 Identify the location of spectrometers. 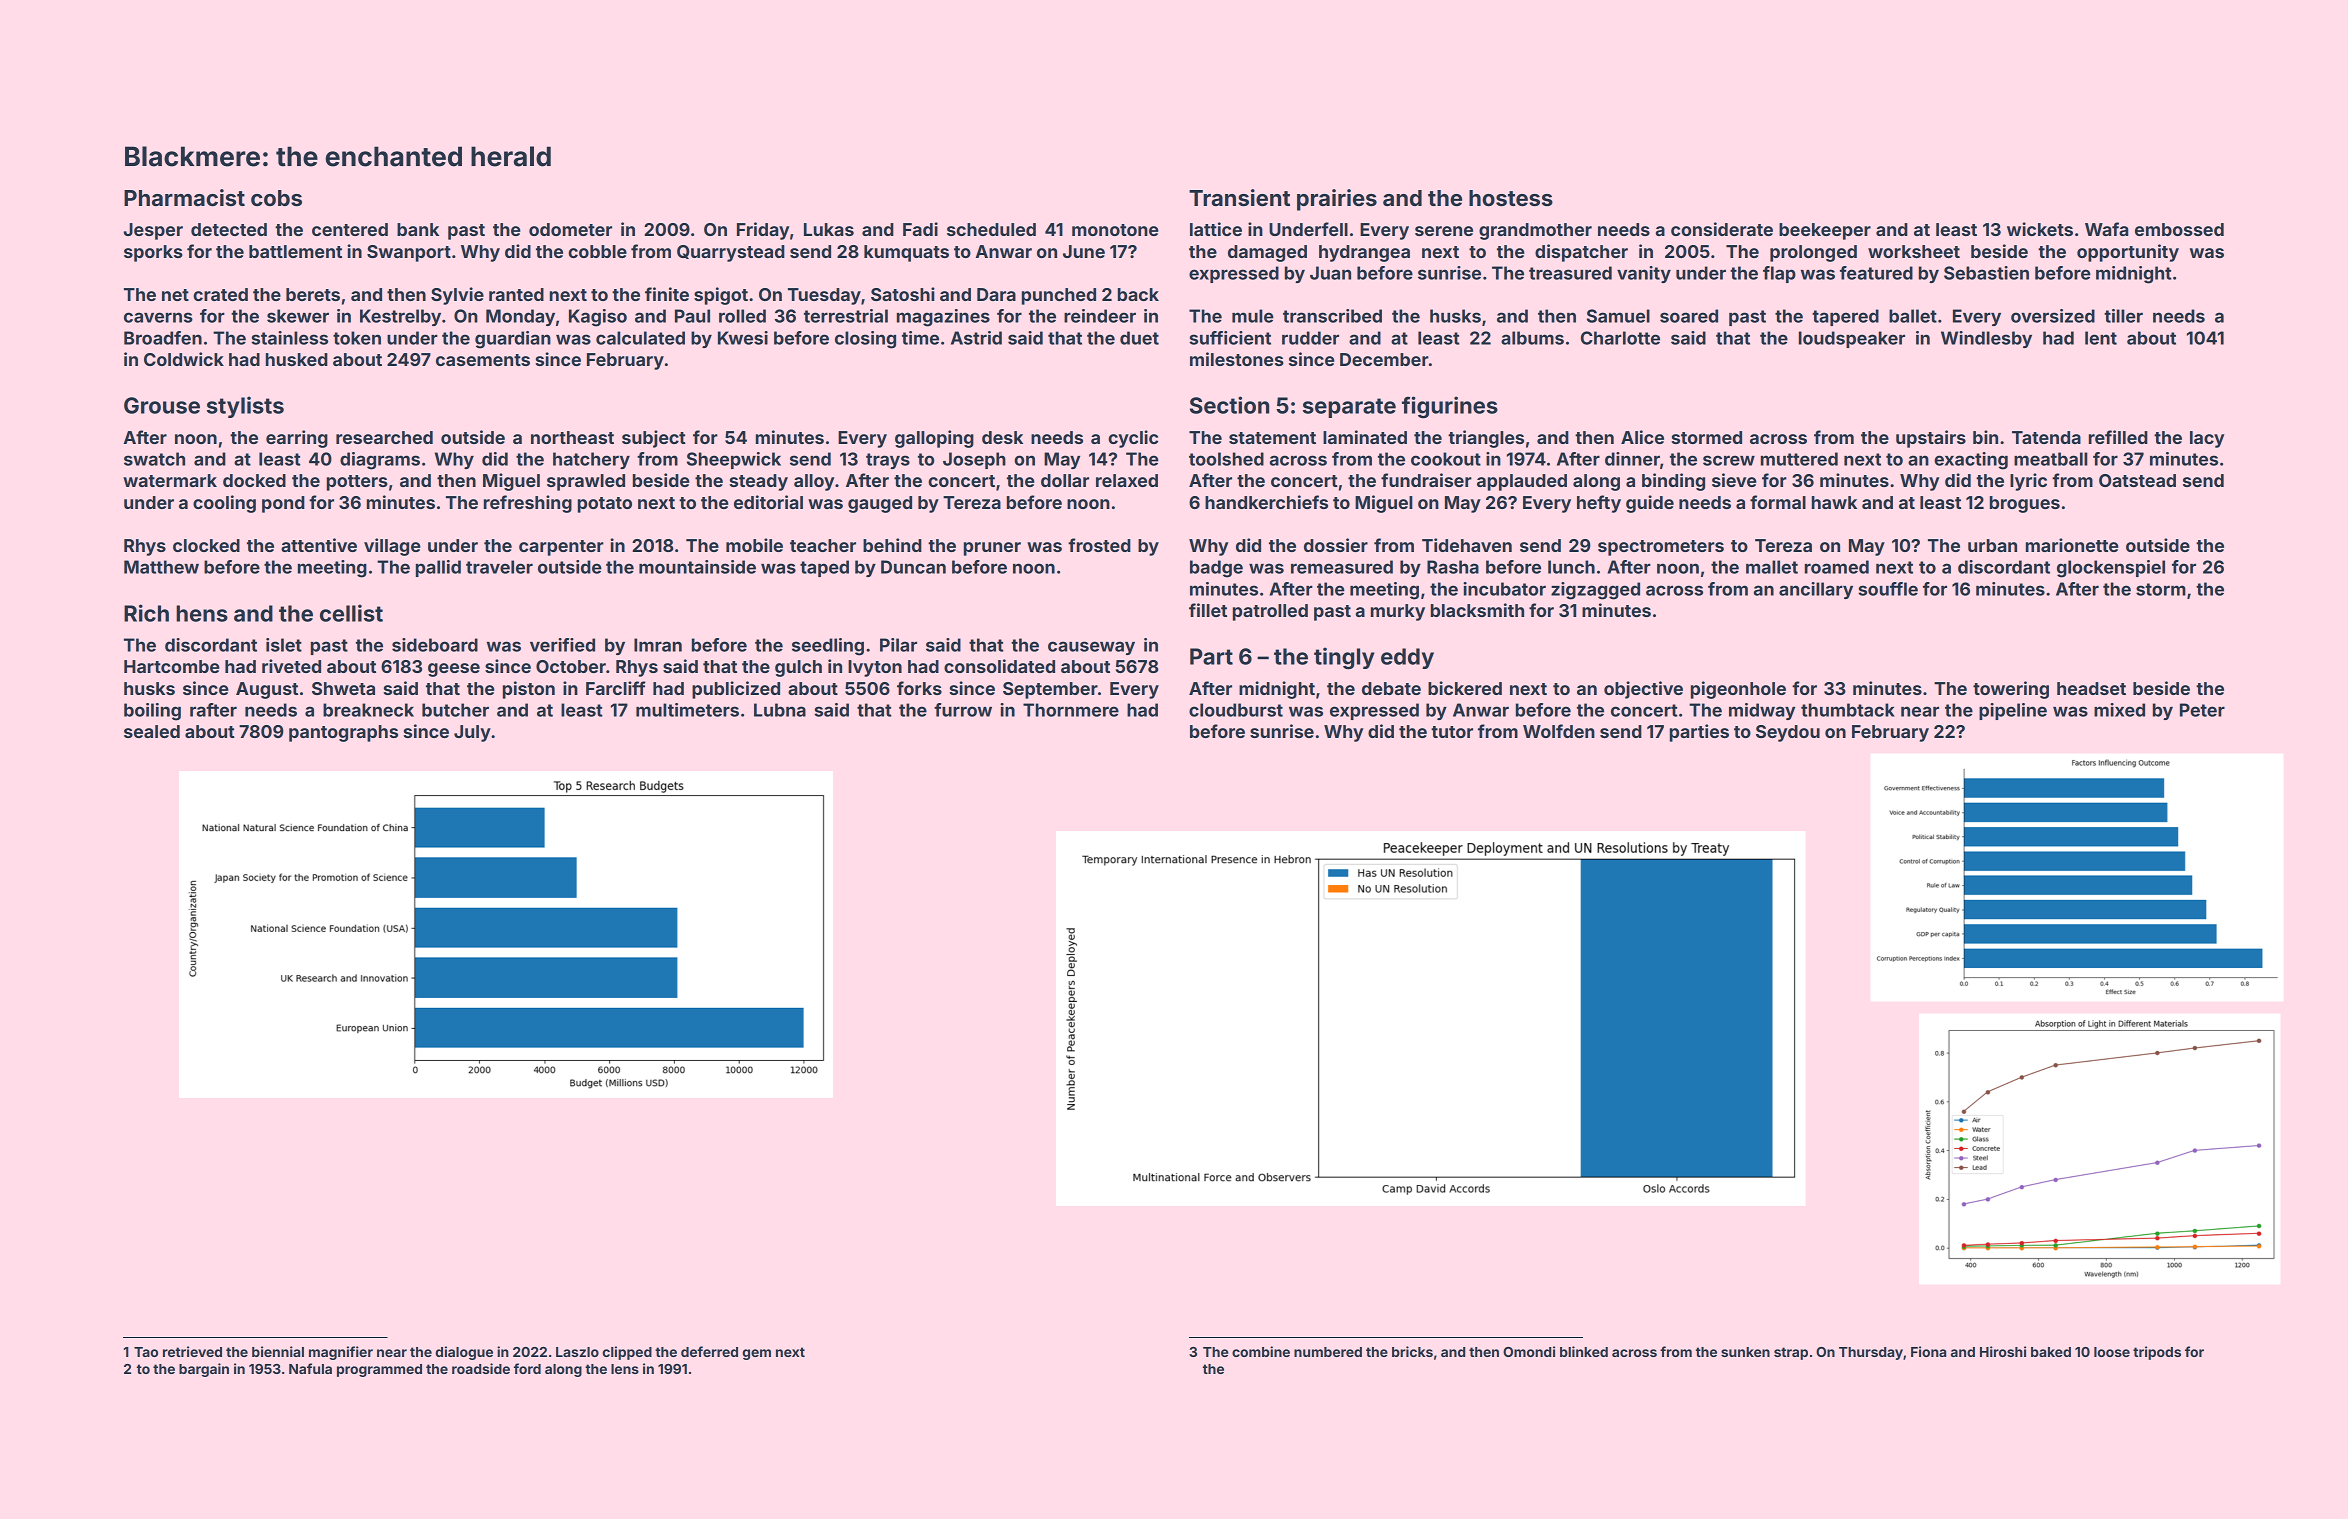
(1661, 548).
